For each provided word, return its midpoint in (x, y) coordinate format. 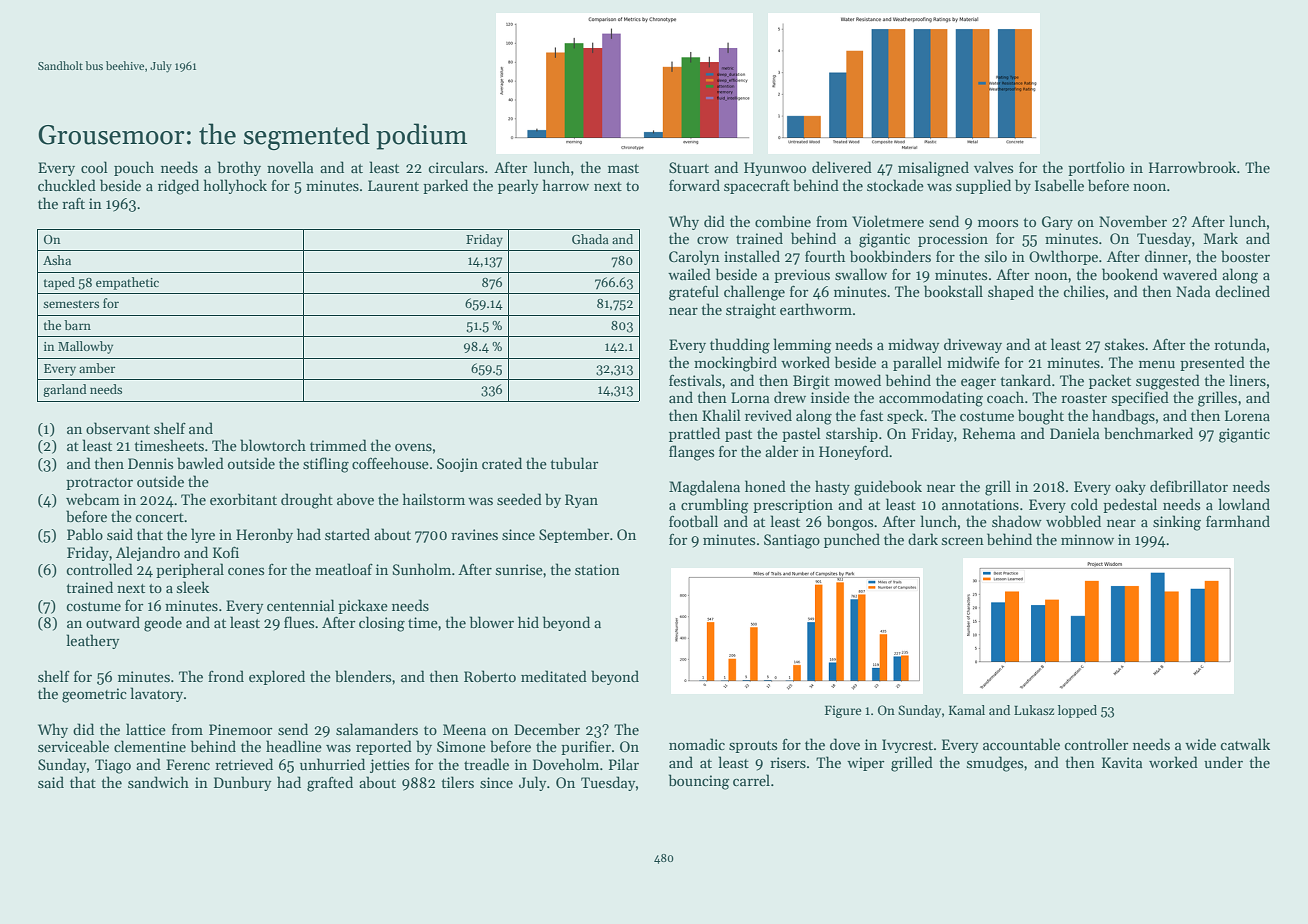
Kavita (1122, 762)
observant (118, 428)
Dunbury (242, 783)
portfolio (1096, 168)
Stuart (689, 167)
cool (94, 167)
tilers (457, 782)
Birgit (811, 382)
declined (1242, 291)
